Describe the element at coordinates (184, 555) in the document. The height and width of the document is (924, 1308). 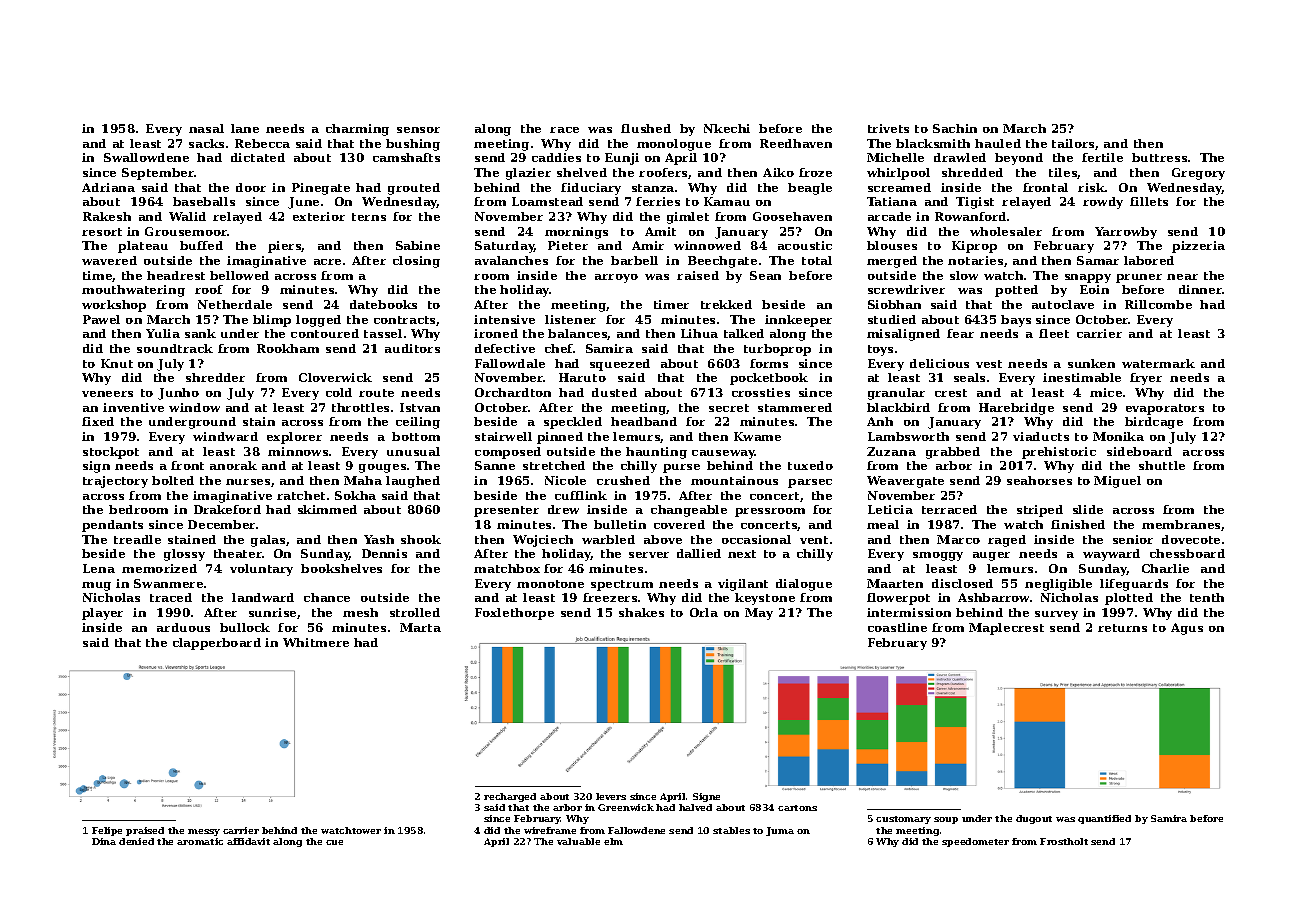
I see `glossy` at that location.
